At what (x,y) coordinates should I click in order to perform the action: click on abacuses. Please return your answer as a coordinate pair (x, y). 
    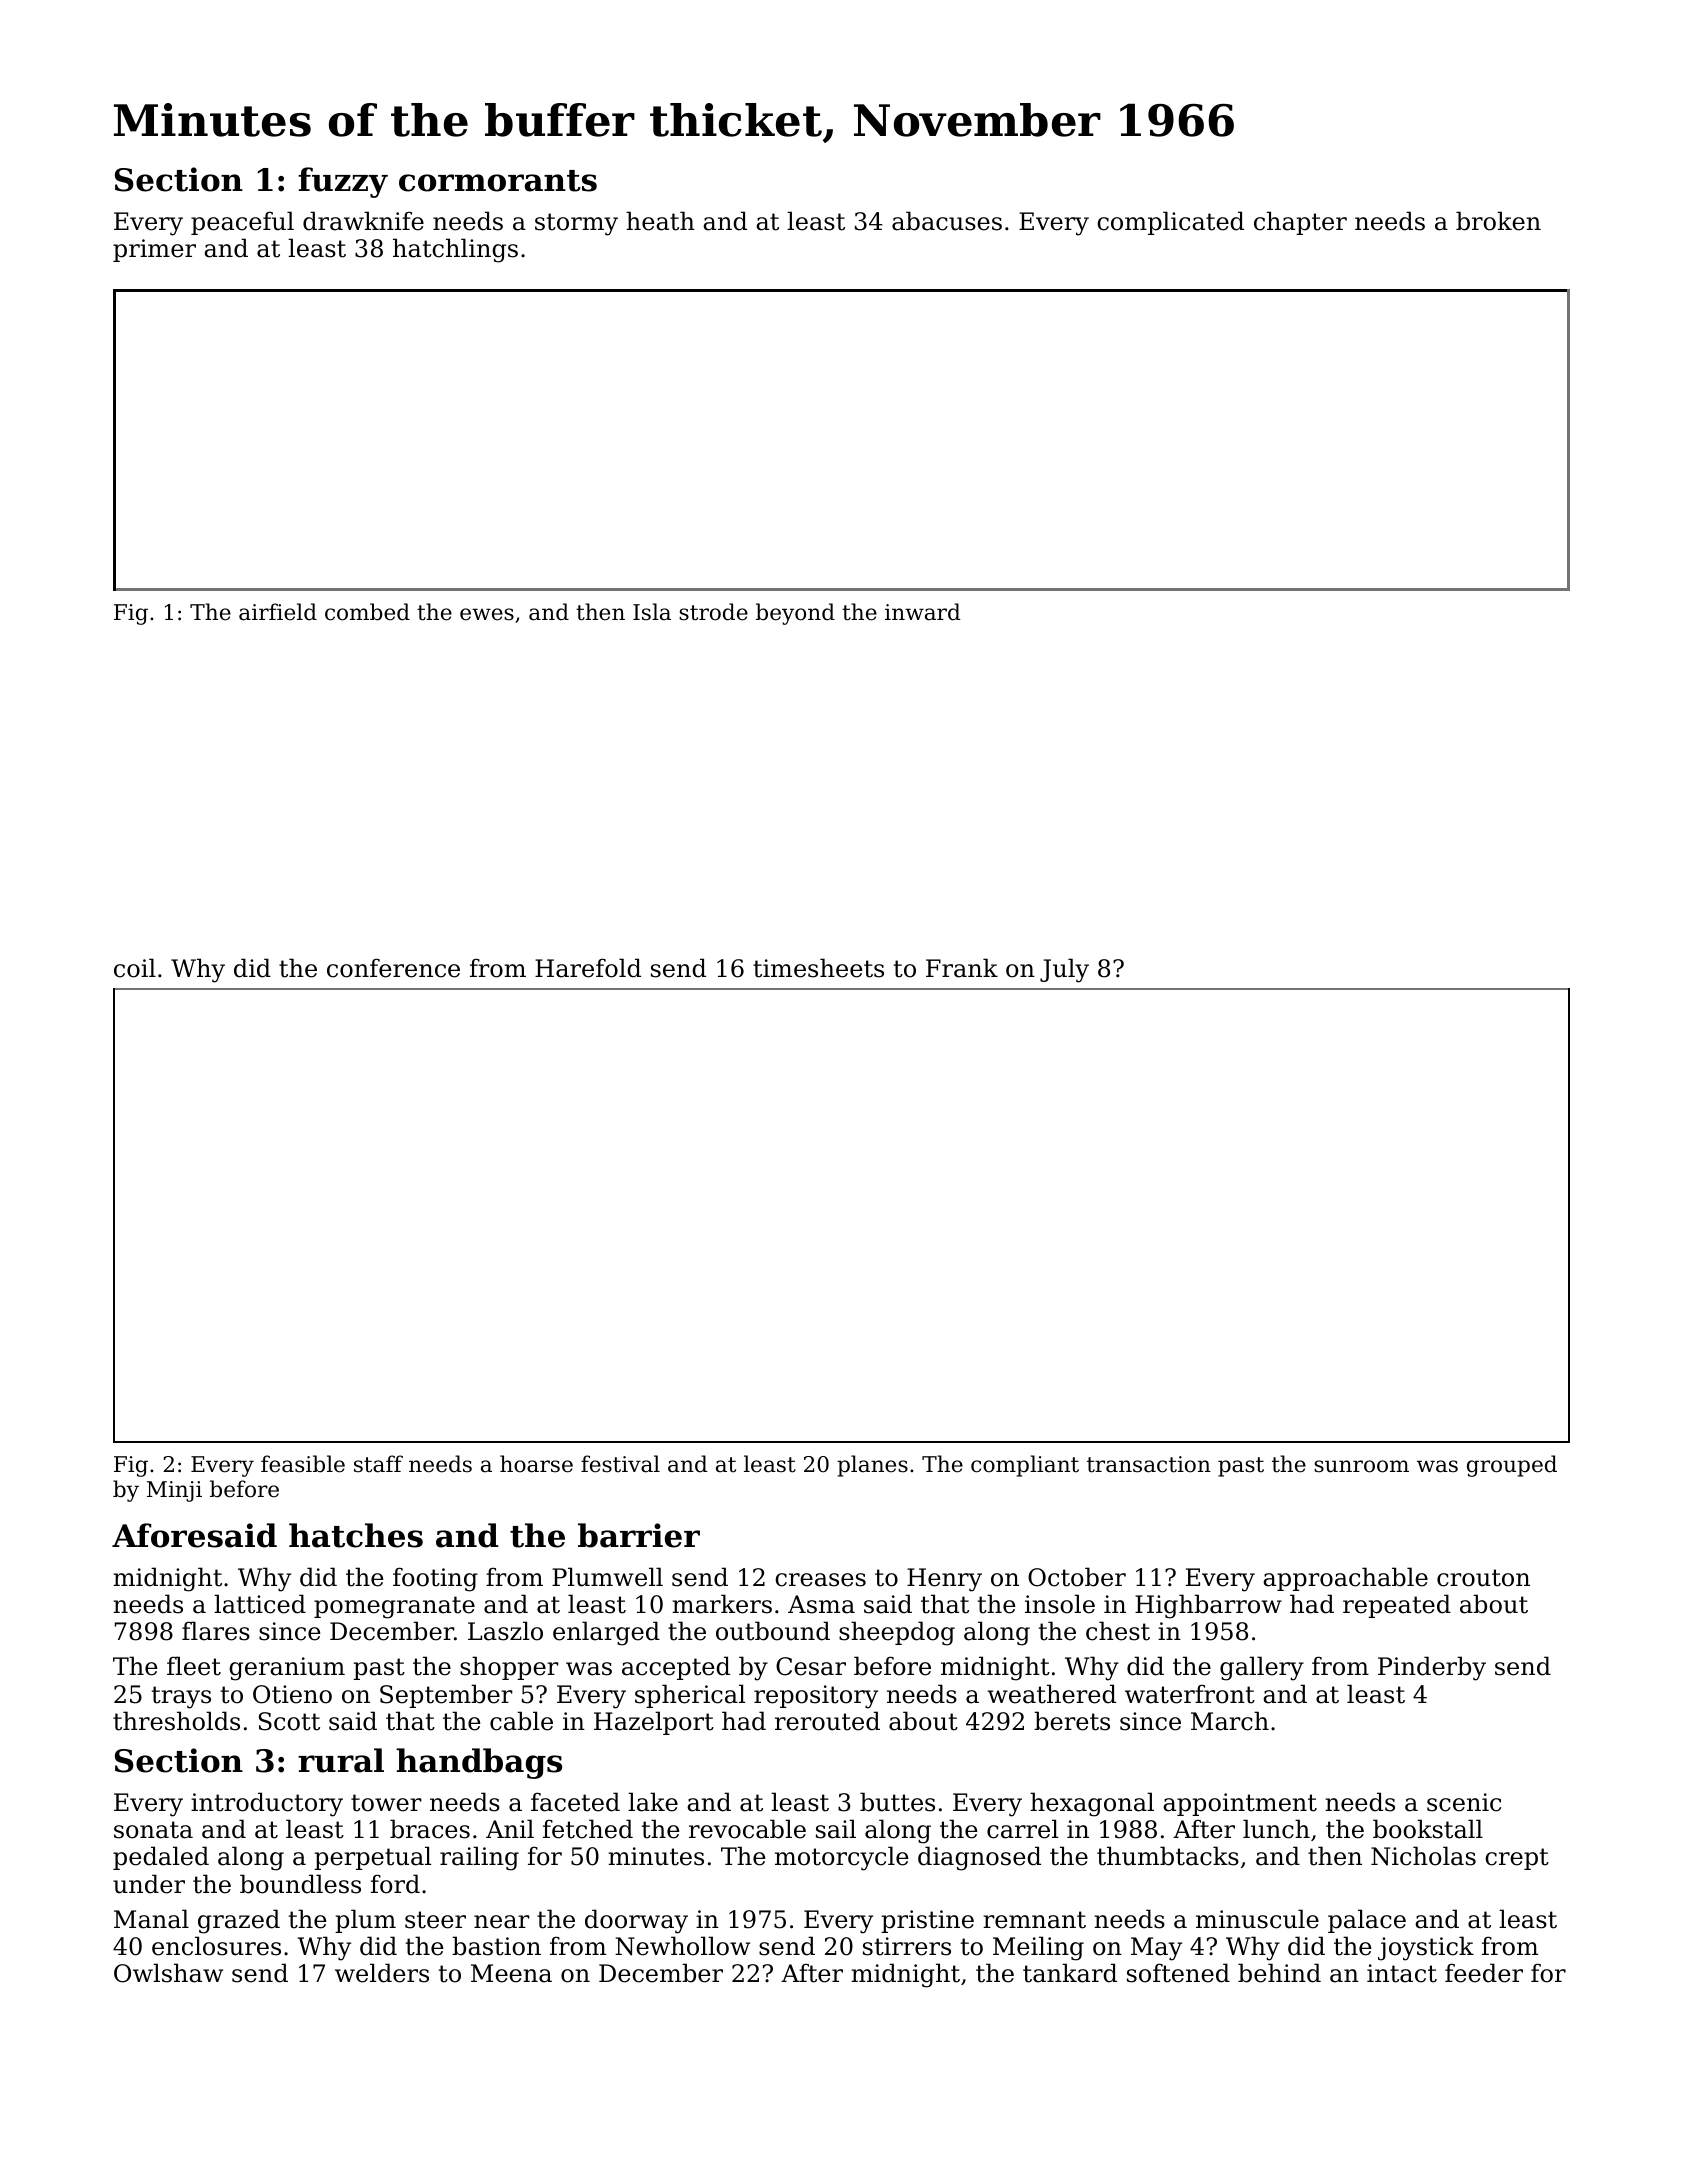
    Looking at the image, I should click on (947, 221).
